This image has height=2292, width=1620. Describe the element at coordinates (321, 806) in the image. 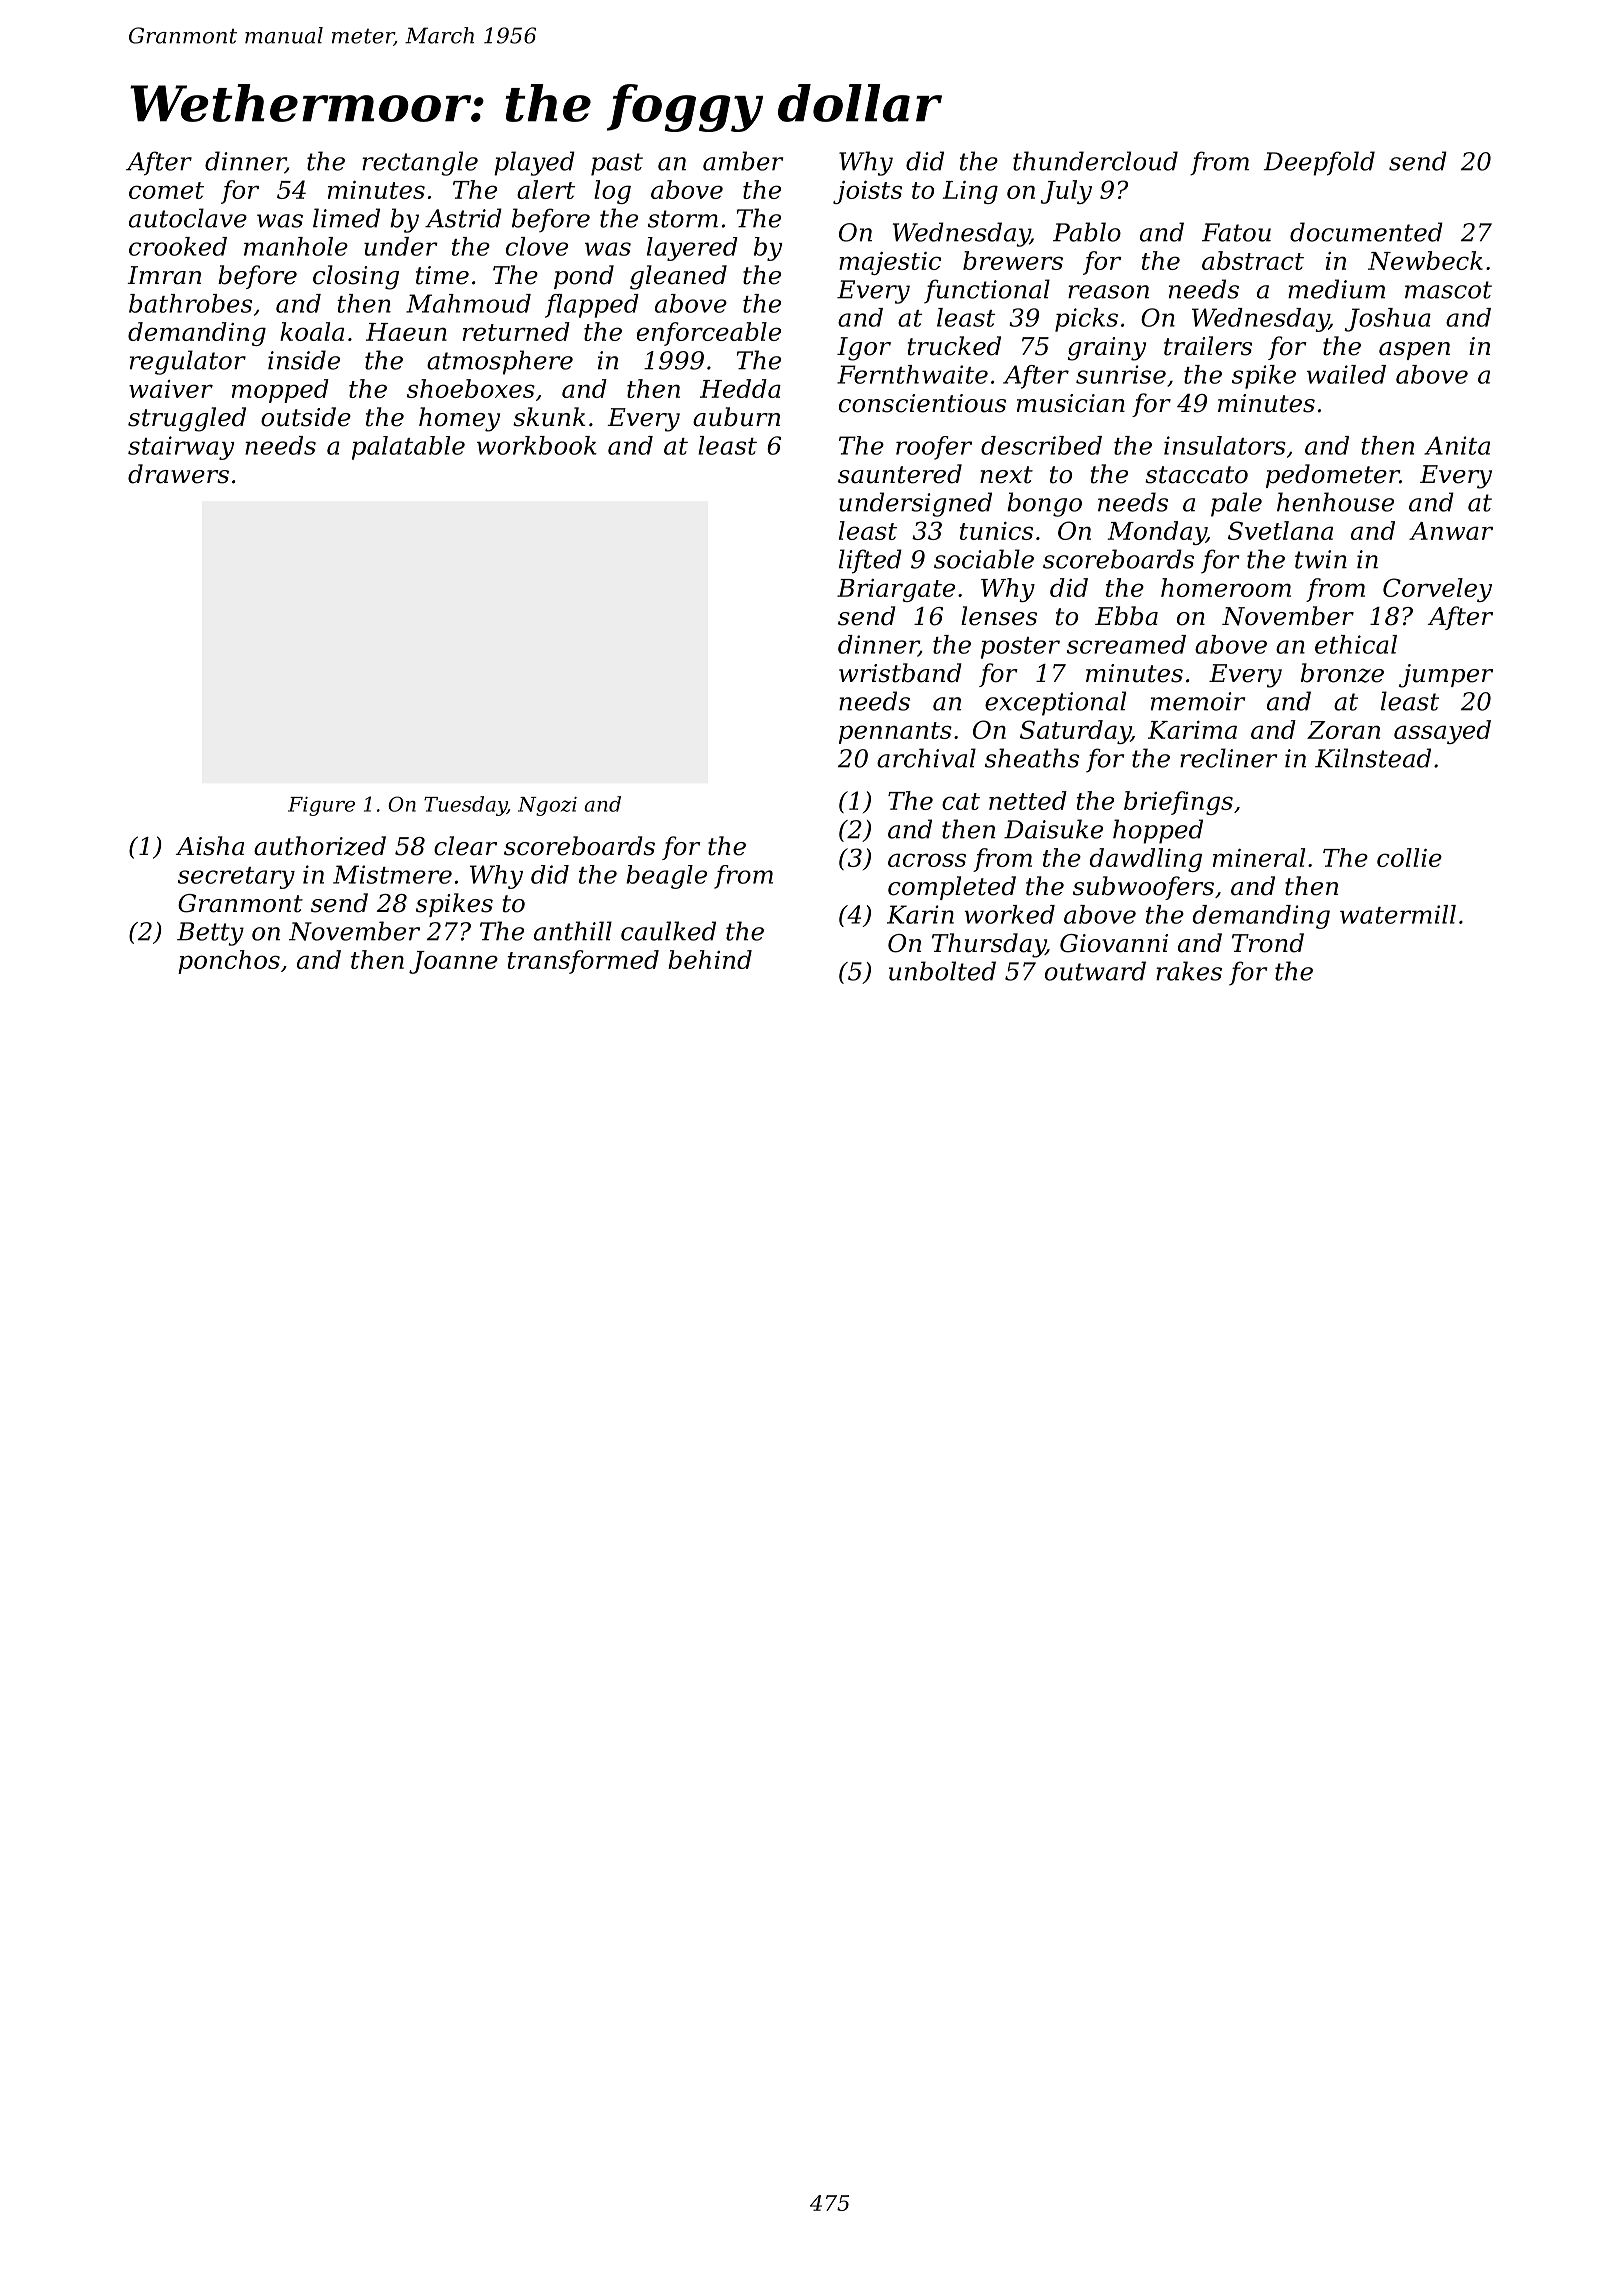

I see `Figure` at that location.
